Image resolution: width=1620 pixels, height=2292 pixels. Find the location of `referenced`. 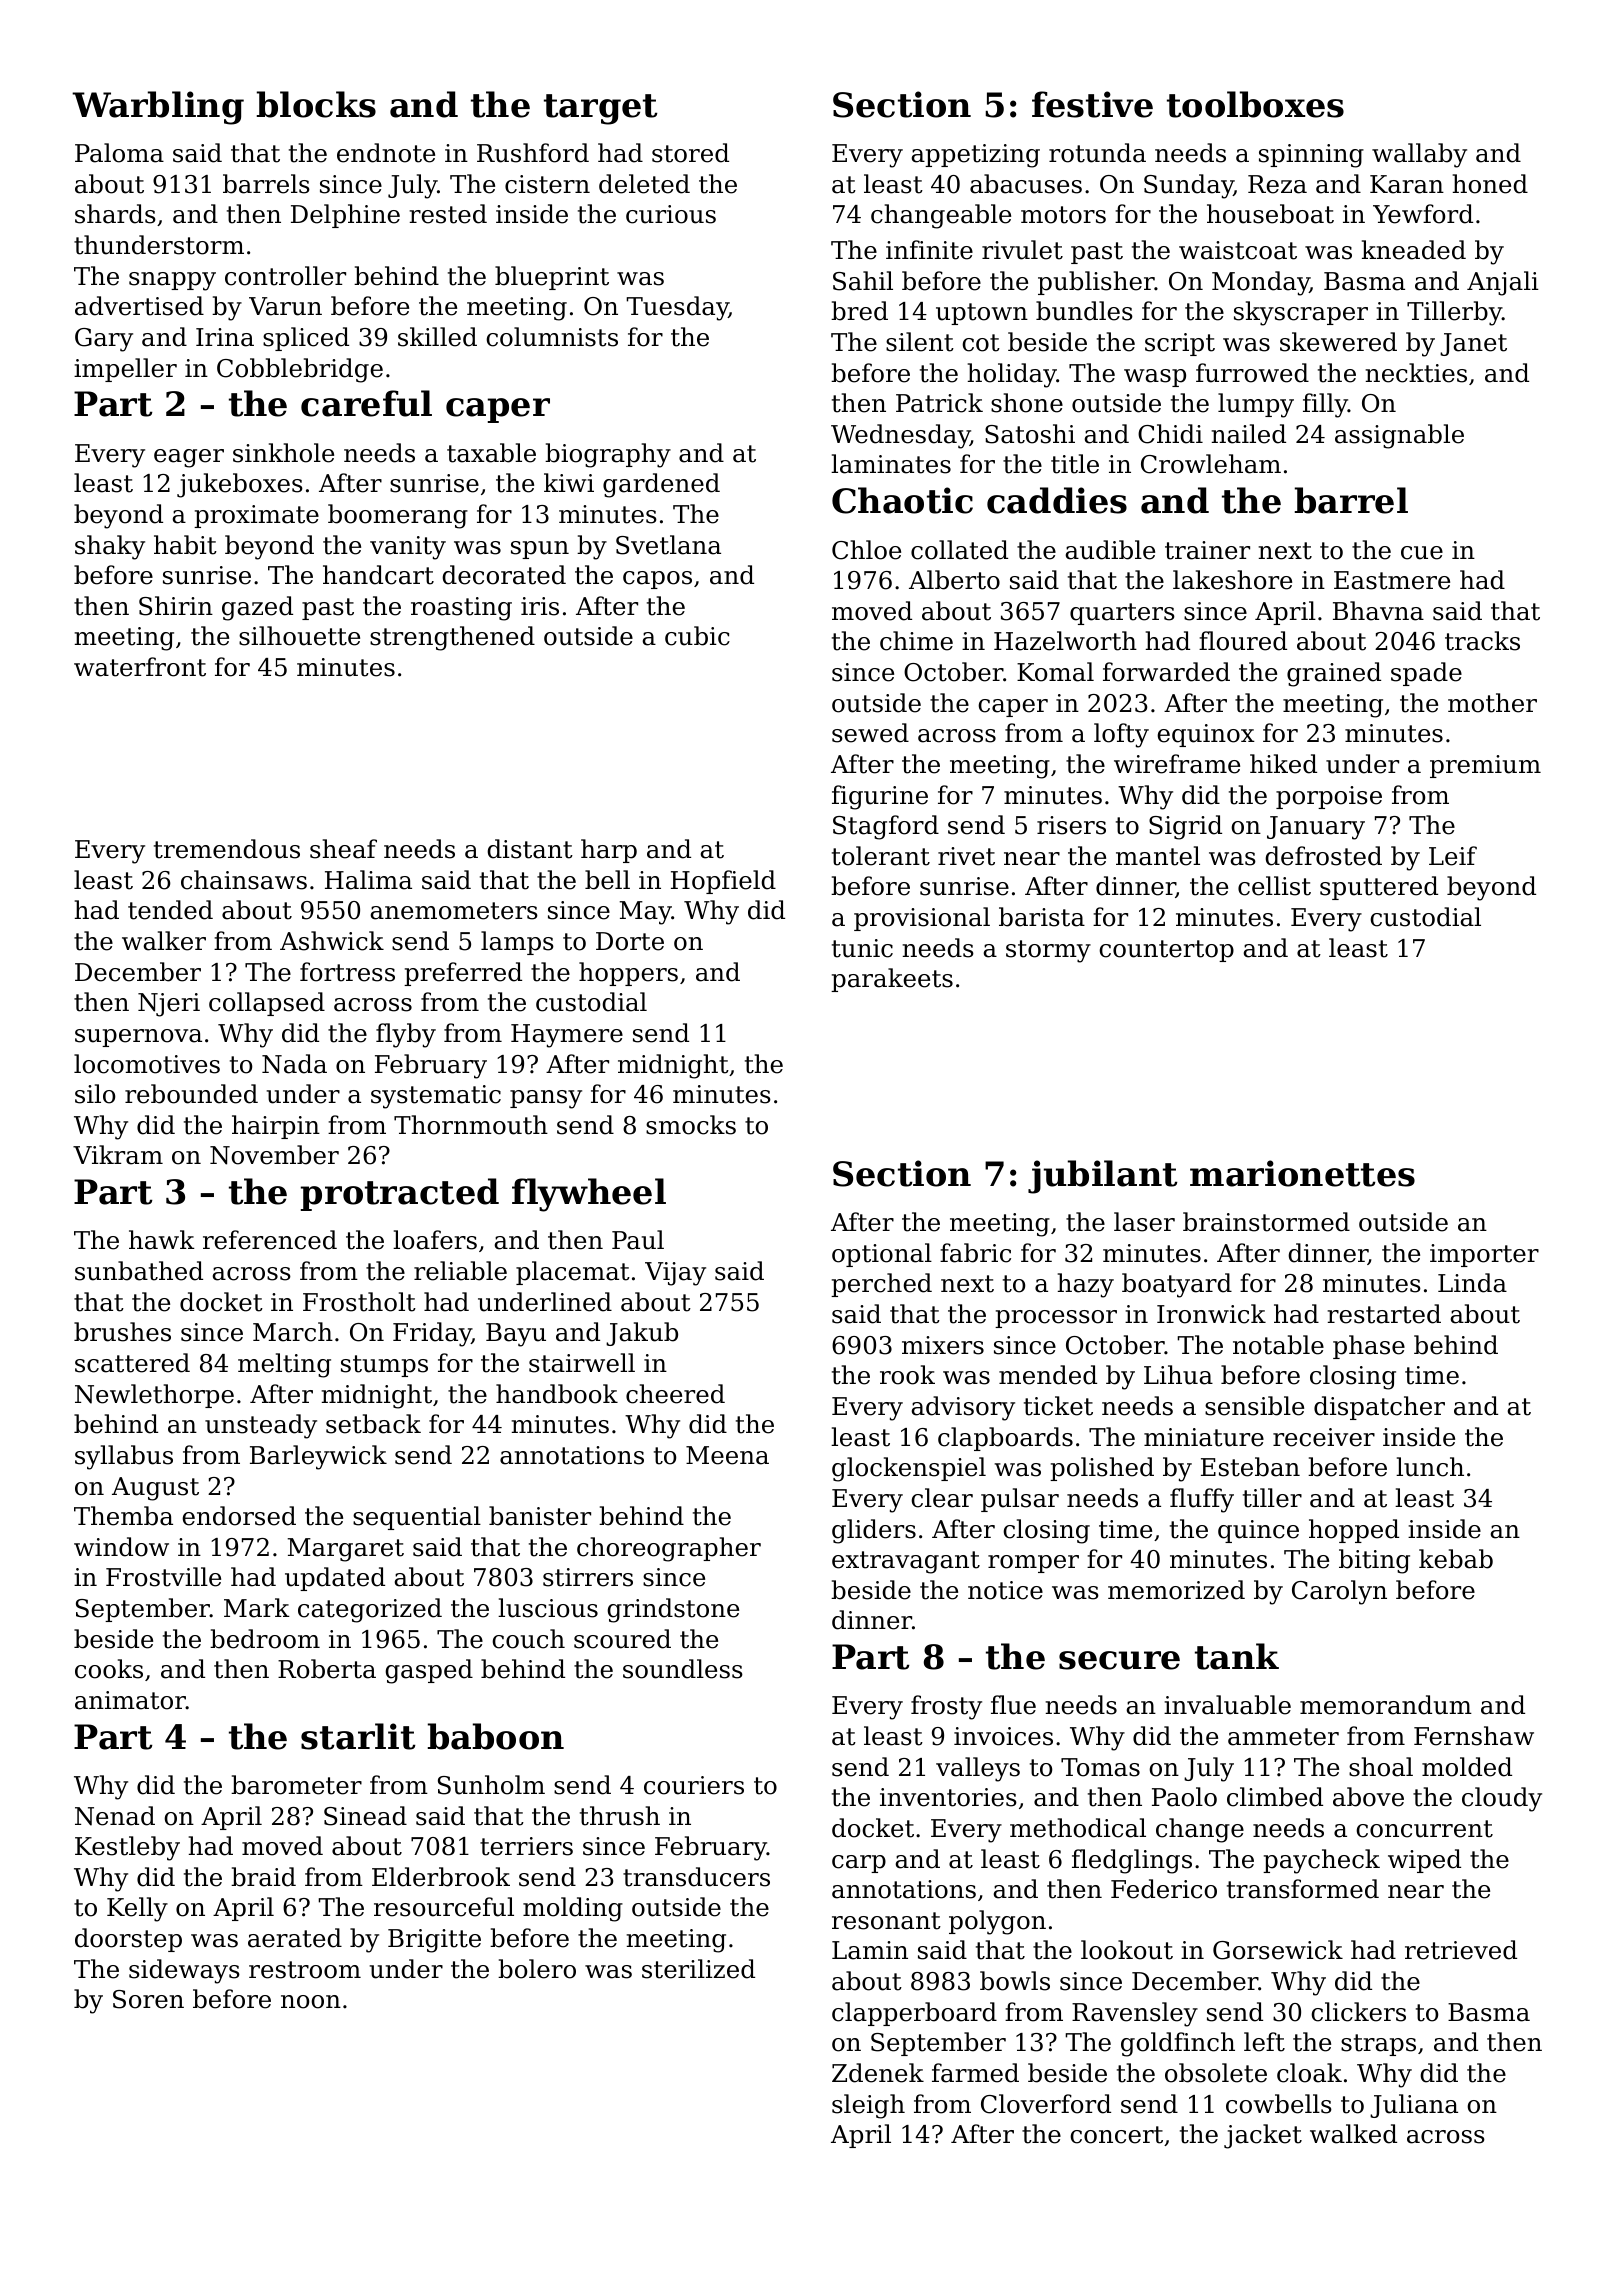

referenced is located at coordinates (270, 1240).
